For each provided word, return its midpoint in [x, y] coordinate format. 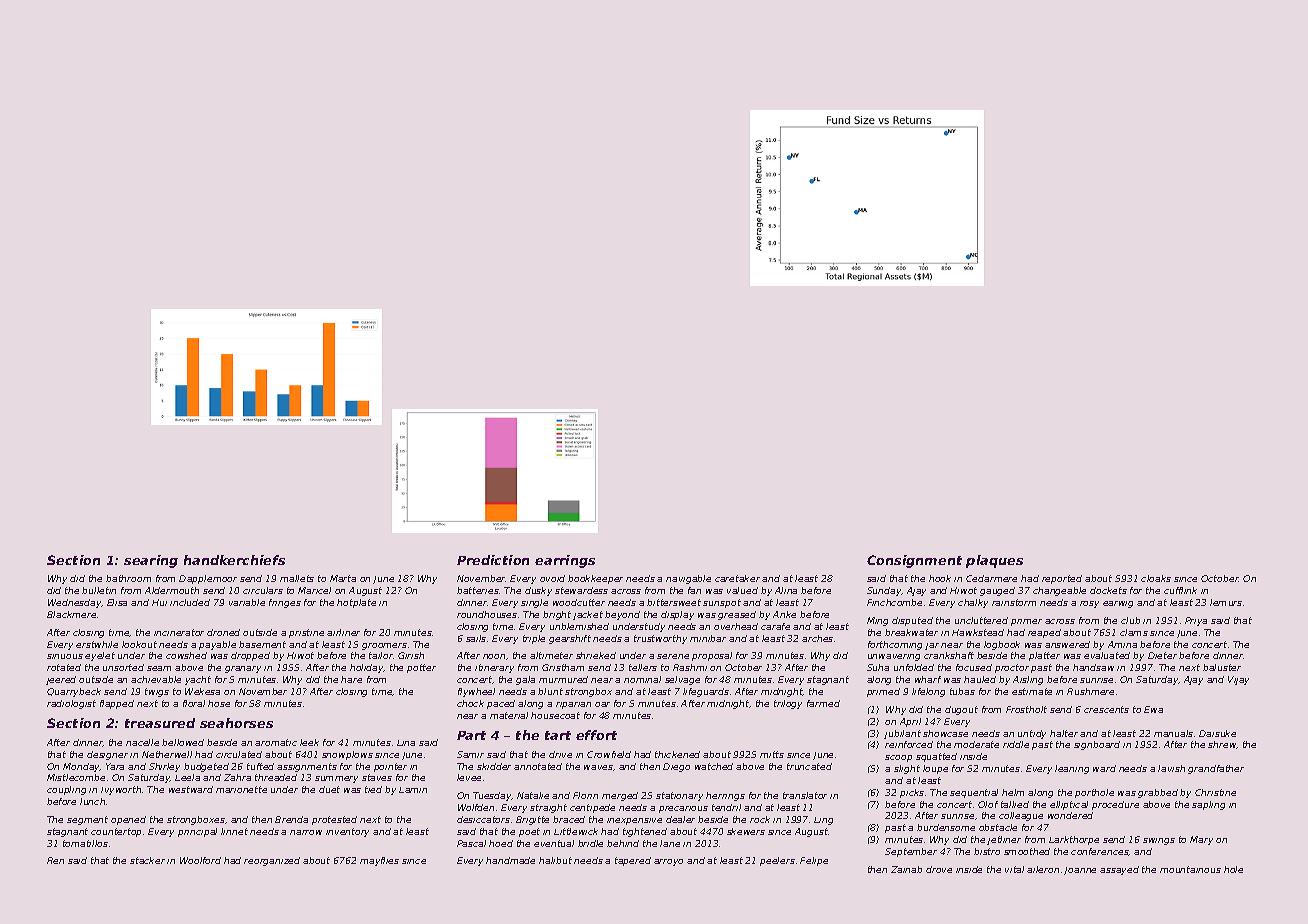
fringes [285, 603]
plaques [994, 561]
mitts [772, 754]
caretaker [737, 578]
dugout [961, 710]
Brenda [291, 819]
